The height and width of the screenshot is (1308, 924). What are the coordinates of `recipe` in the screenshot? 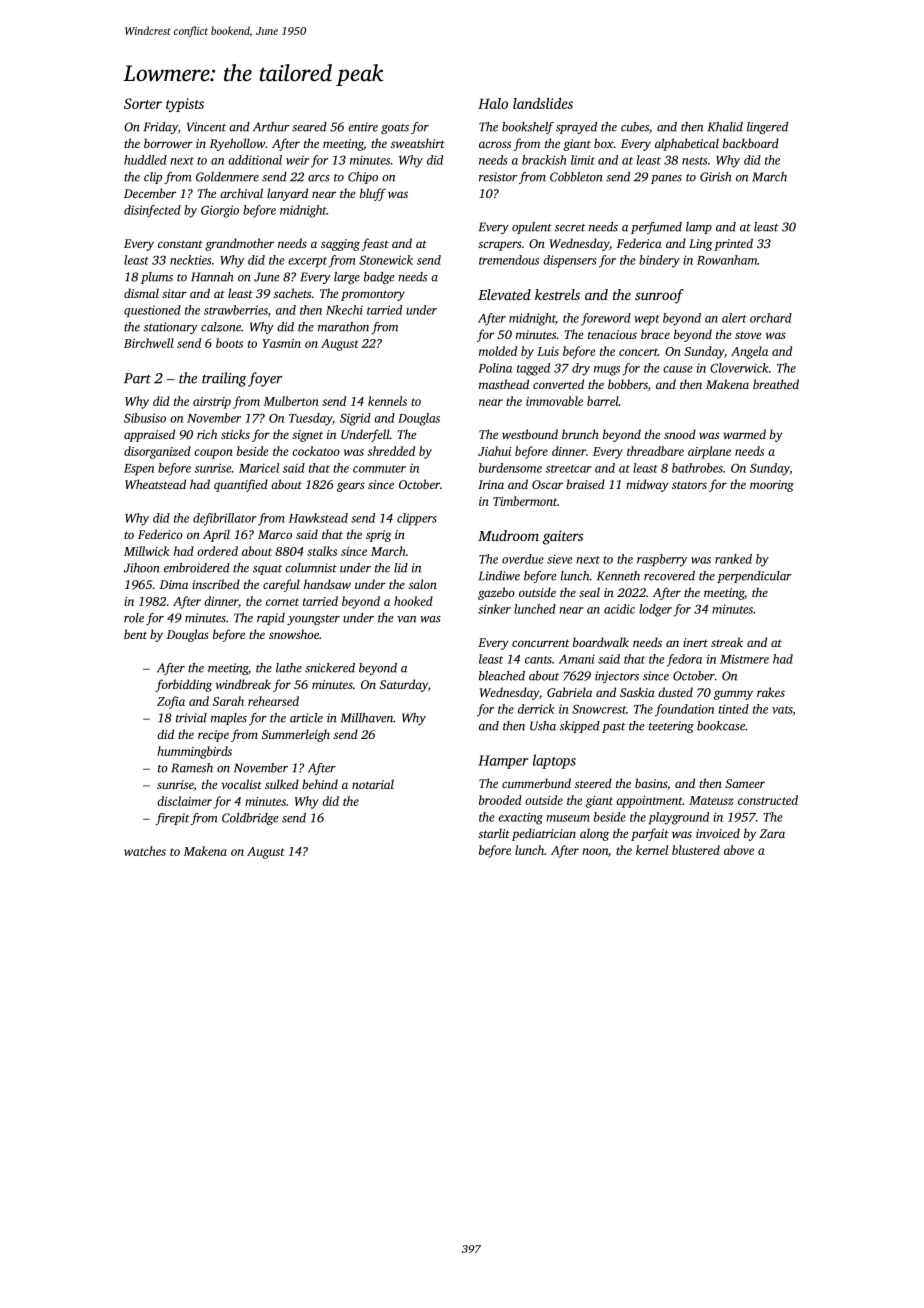 It's located at (213, 736).
